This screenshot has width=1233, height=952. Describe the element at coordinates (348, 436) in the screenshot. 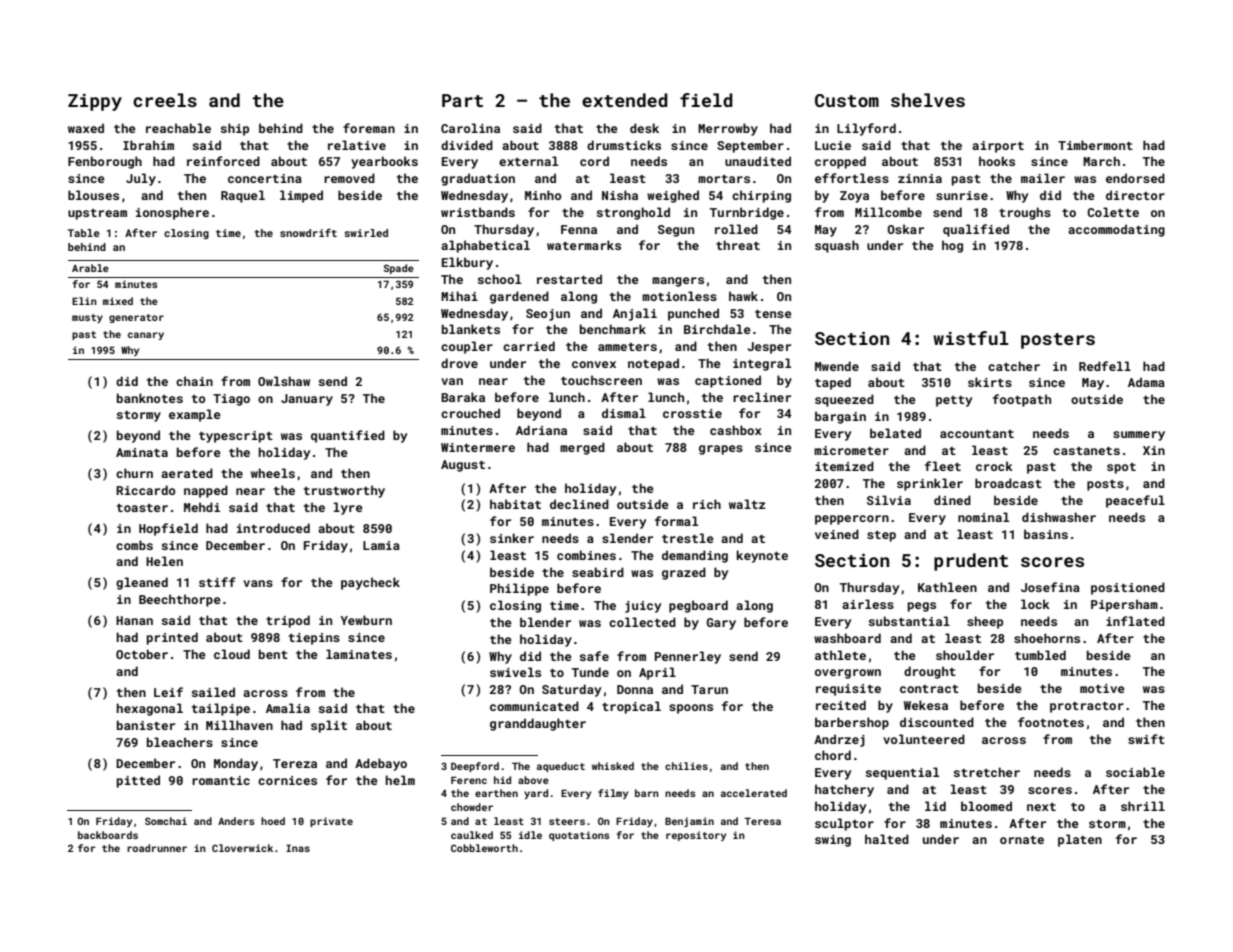

I see `quantified` at that location.
